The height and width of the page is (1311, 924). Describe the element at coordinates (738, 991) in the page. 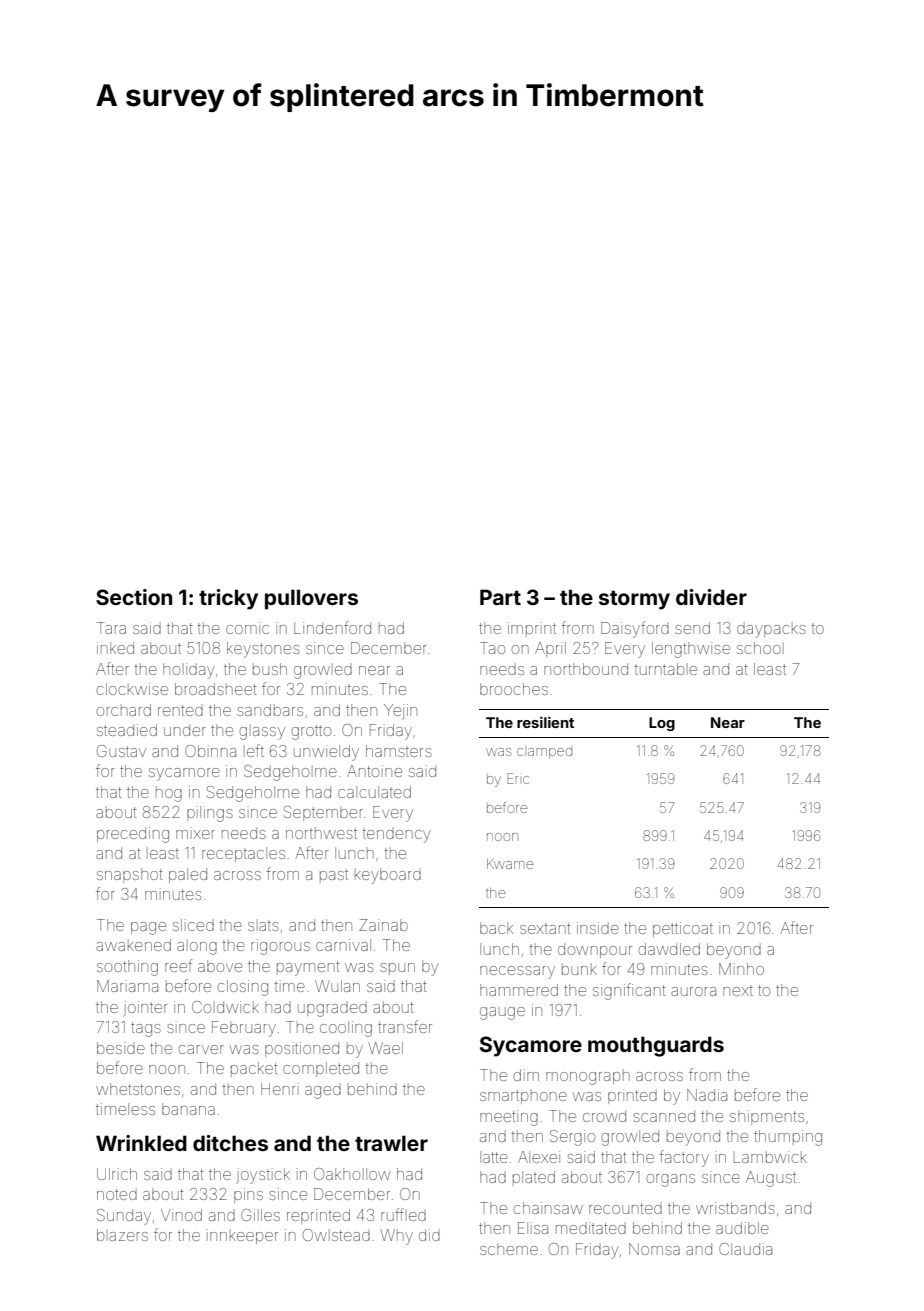

I see `next` at that location.
